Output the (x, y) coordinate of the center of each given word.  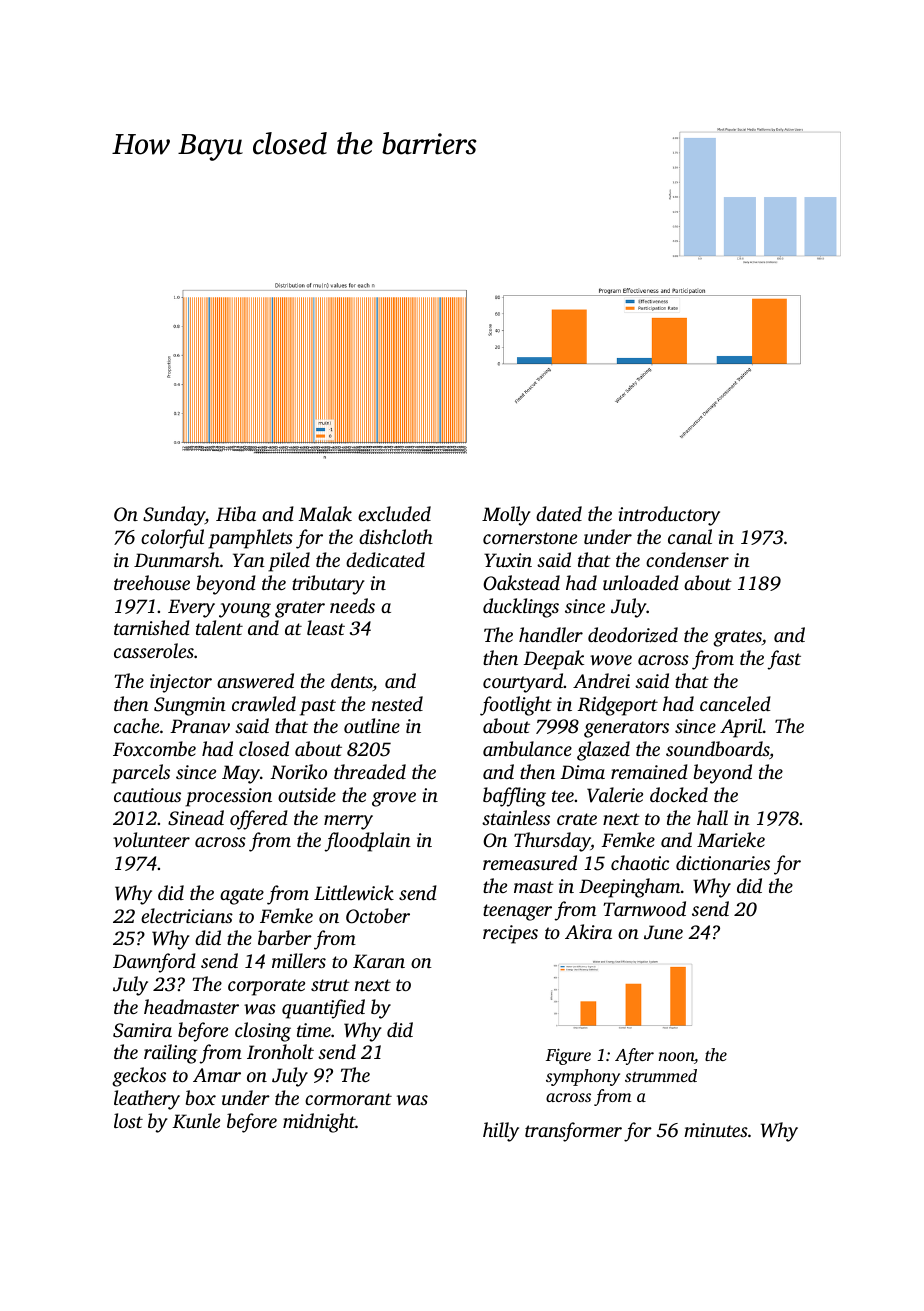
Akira (588, 931)
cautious (147, 795)
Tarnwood (644, 909)
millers (299, 960)
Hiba (236, 513)
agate (242, 896)
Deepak (553, 660)
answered (255, 680)
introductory (669, 516)
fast (784, 660)
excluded (394, 513)
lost (128, 1120)
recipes (510, 934)
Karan (379, 961)
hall (712, 817)
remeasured (530, 862)
